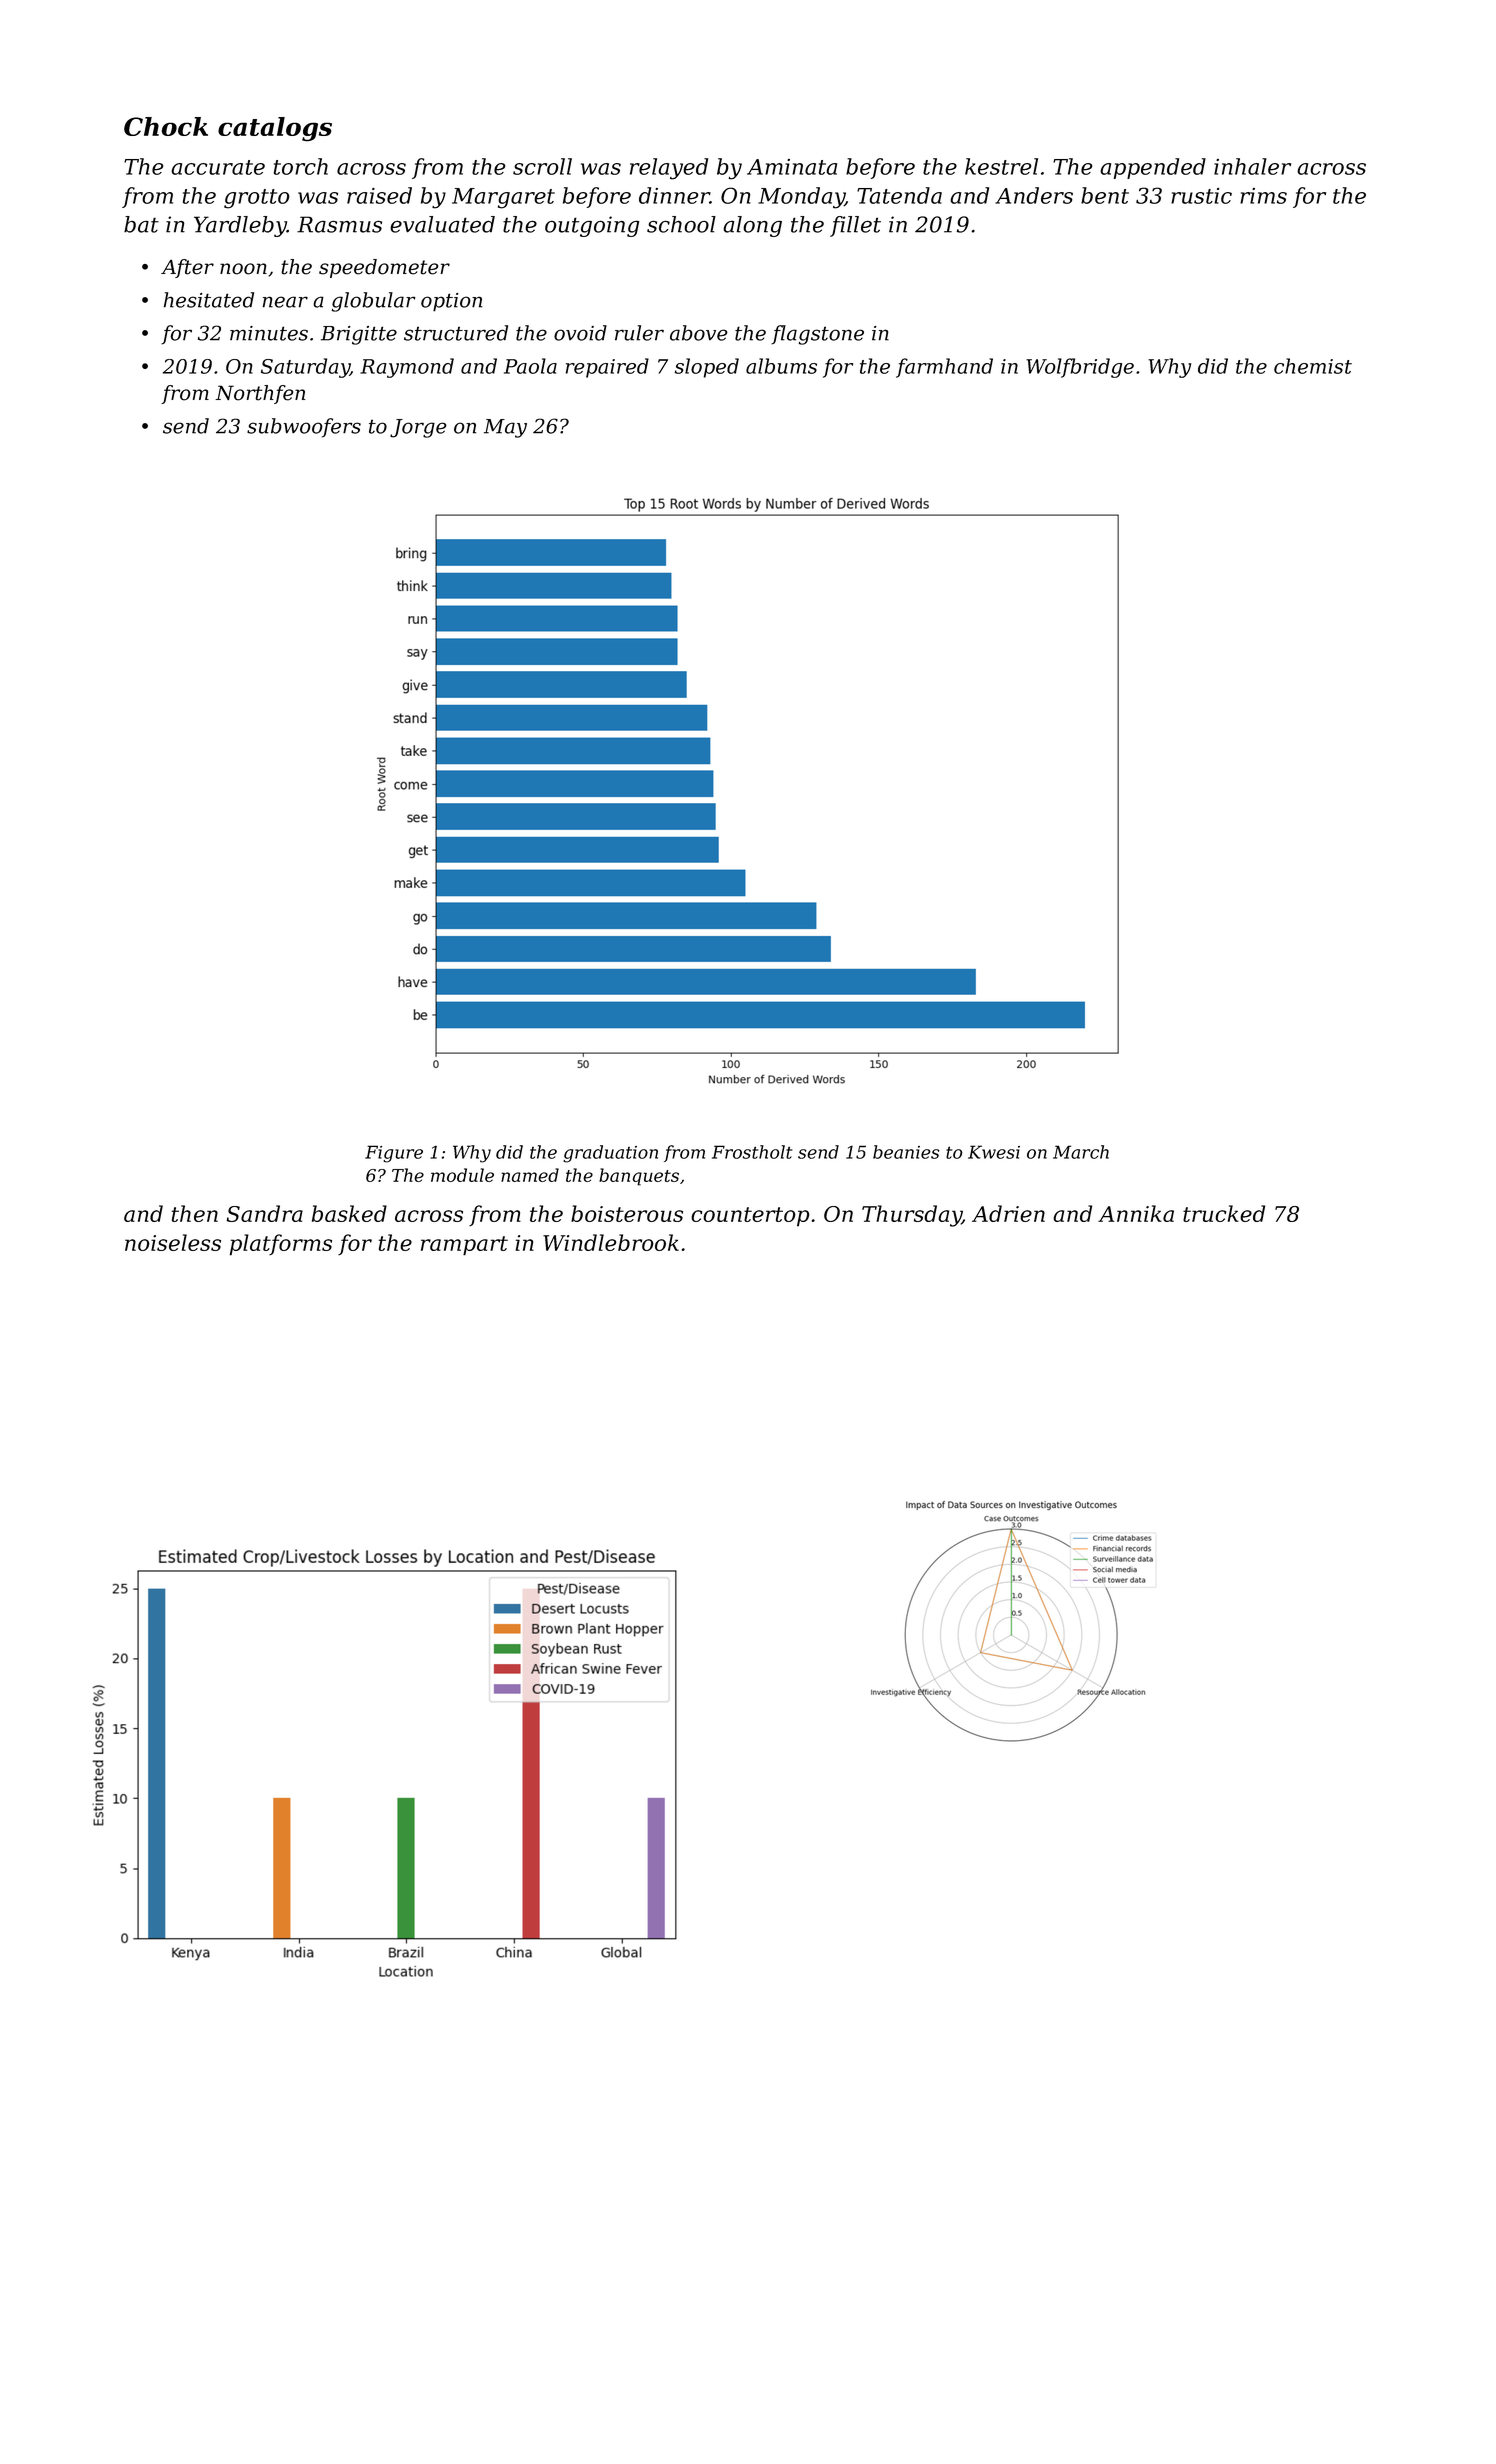  I want to click on inhaler, so click(1252, 166).
